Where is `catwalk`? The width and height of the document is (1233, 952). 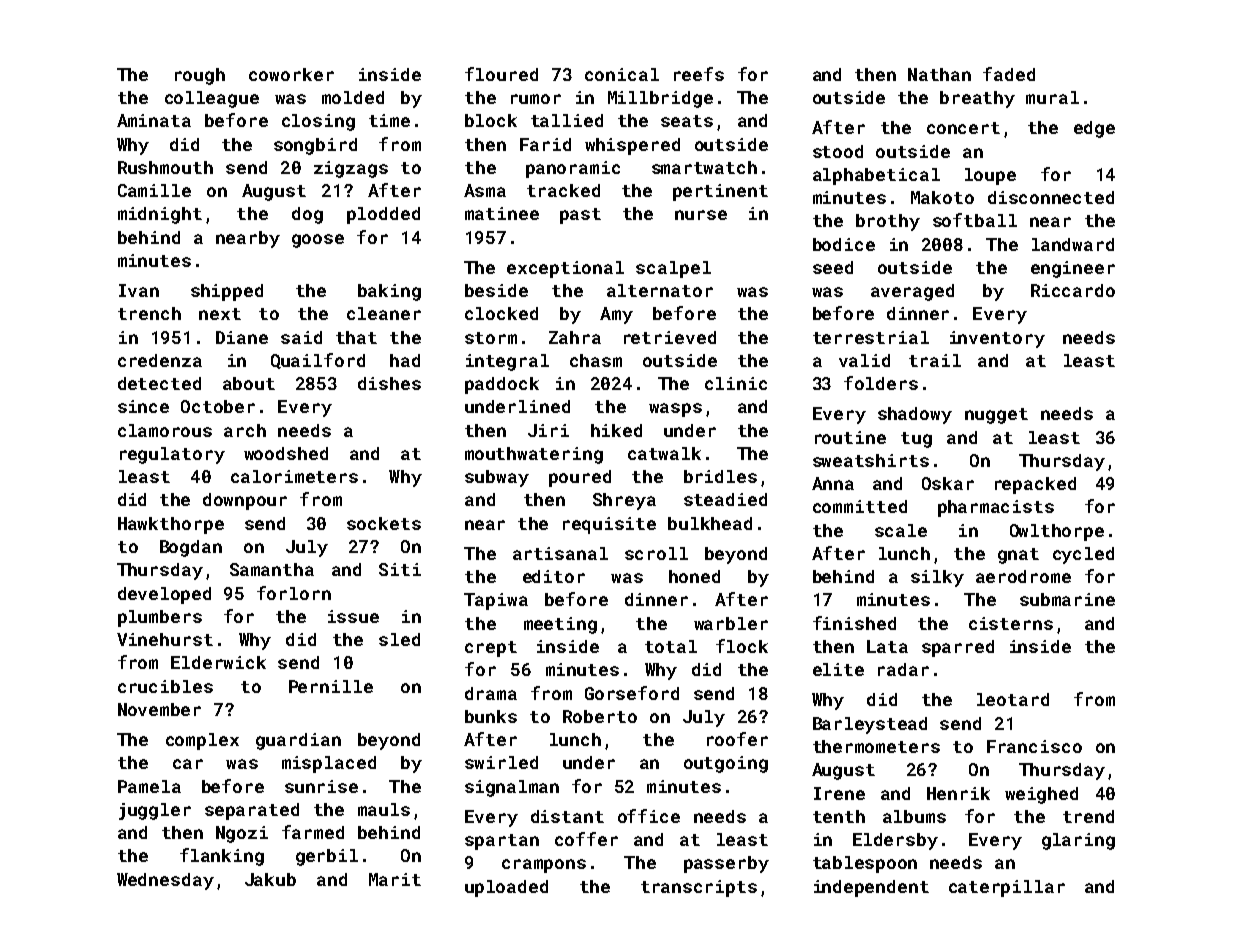
catwalk is located at coordinates (664, 453).
